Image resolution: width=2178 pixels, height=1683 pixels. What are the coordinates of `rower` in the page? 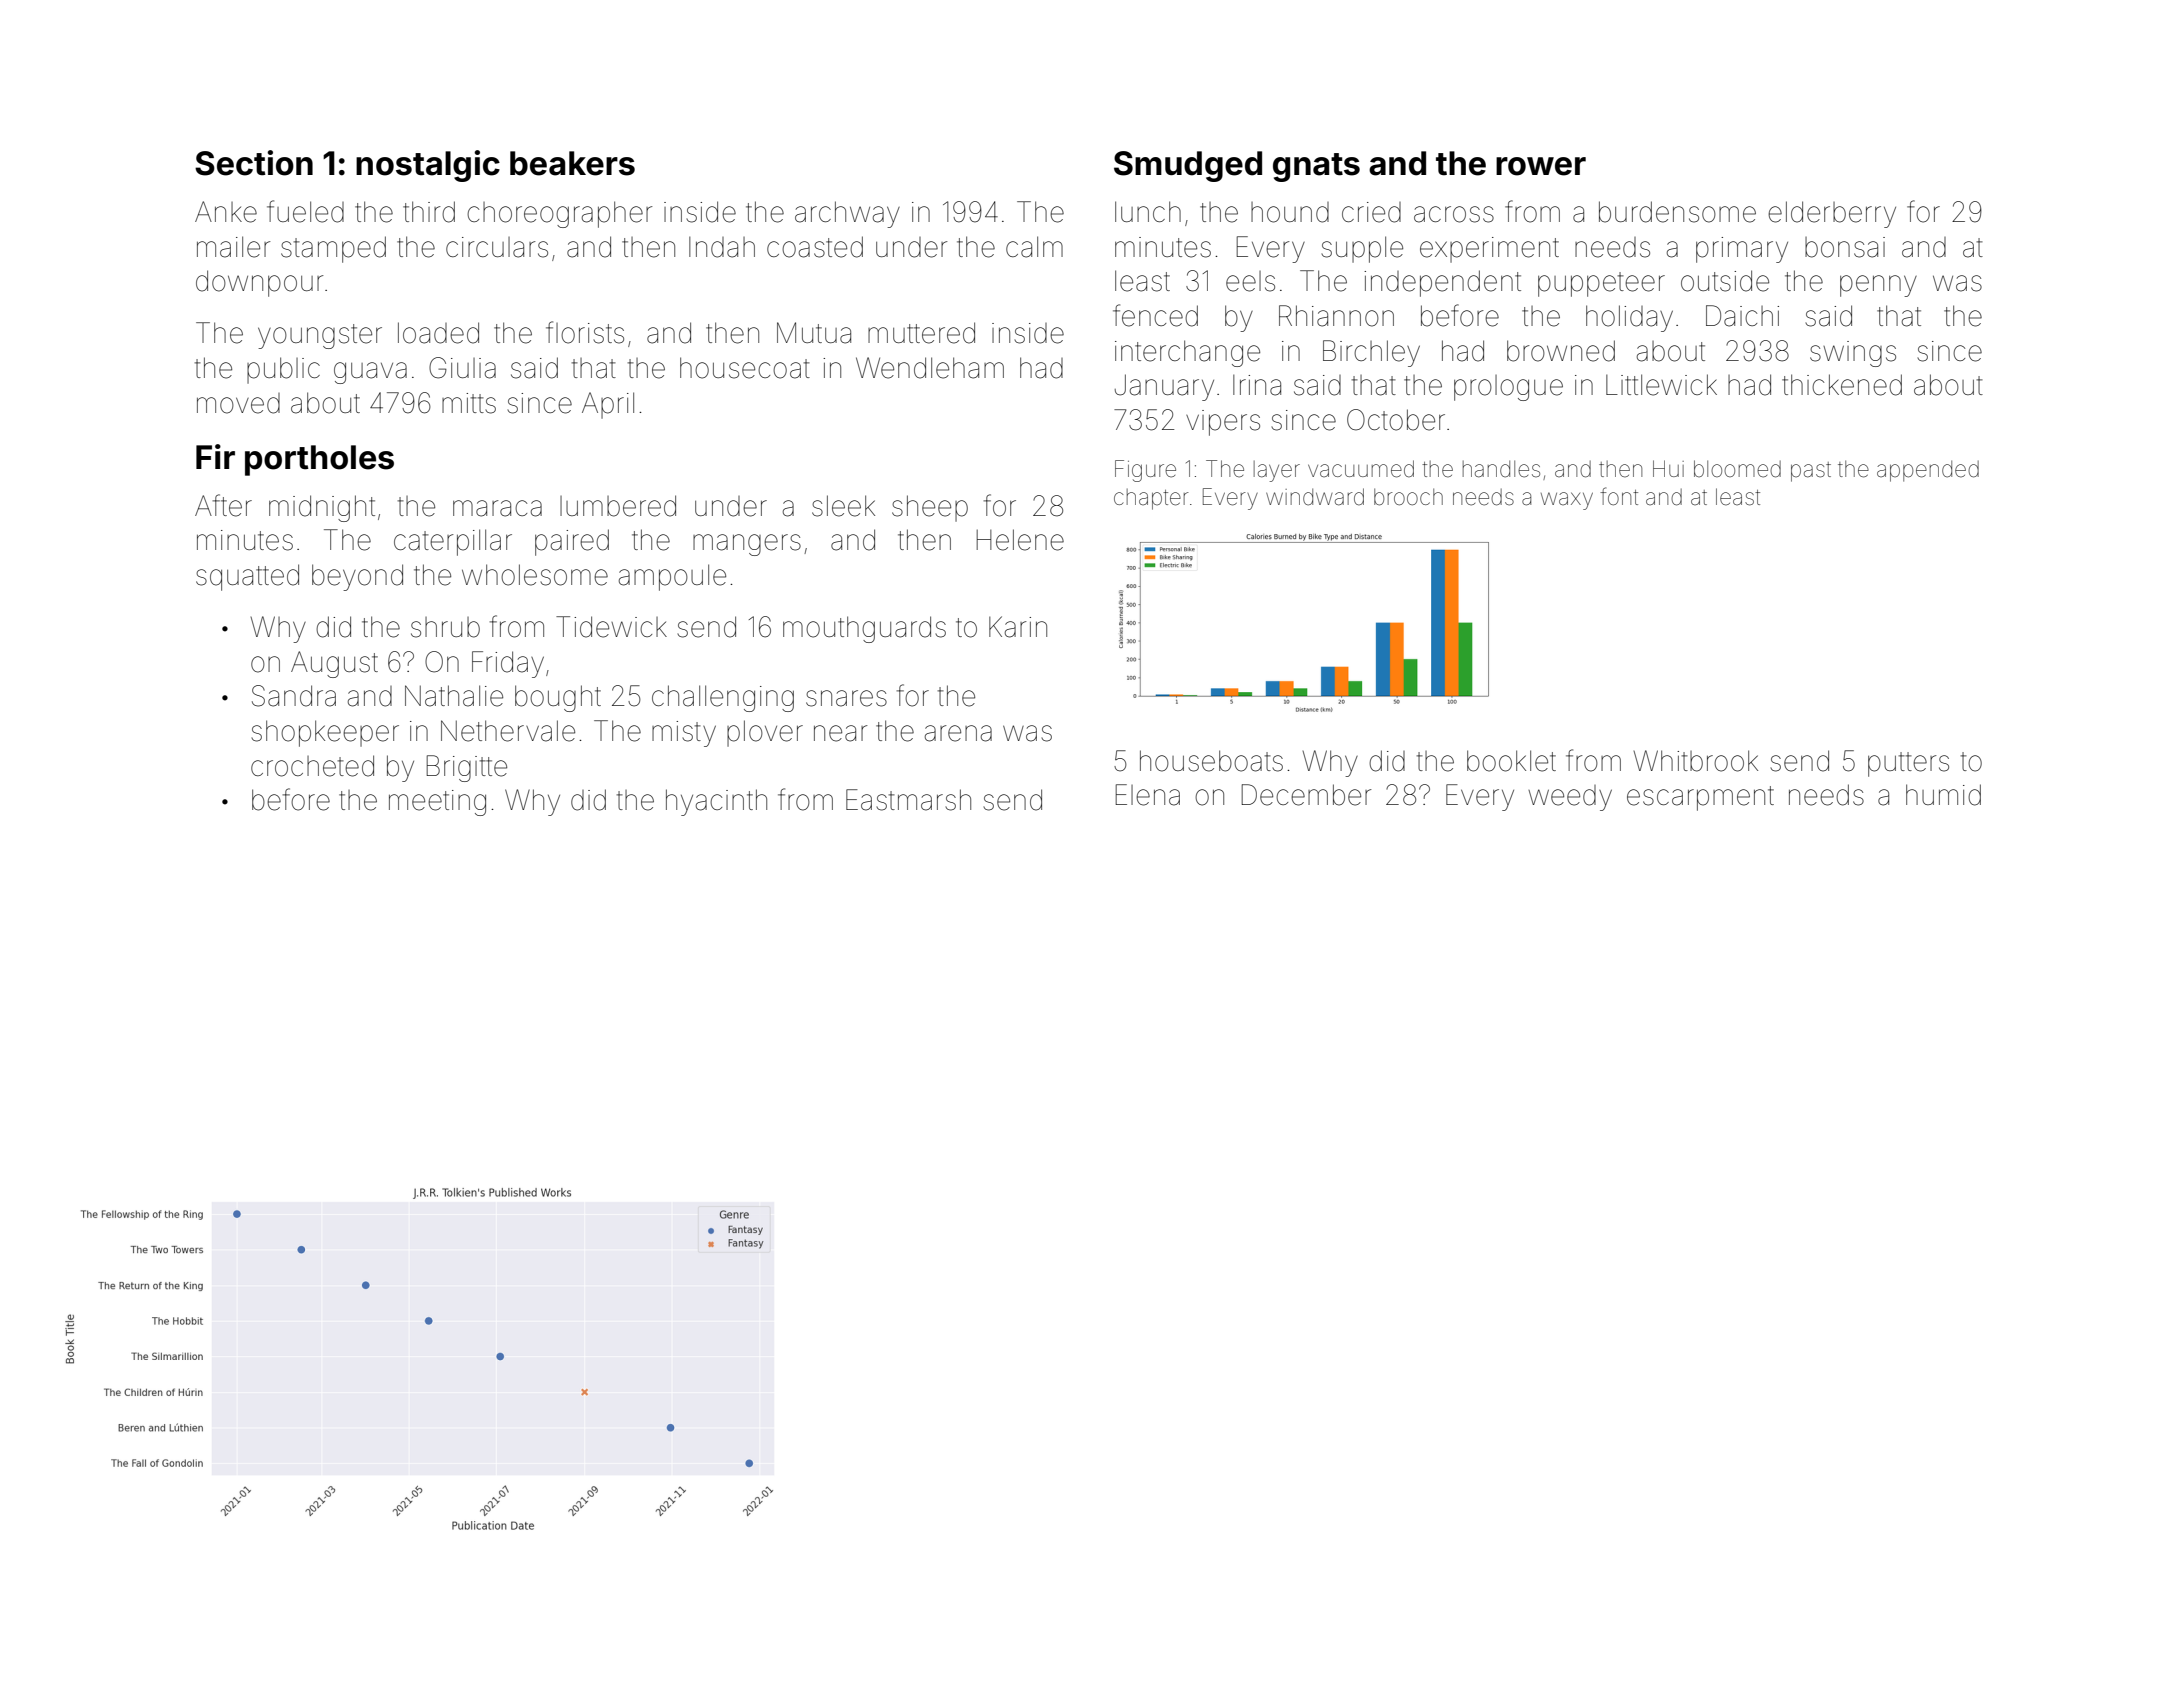 It's located at (1541, 166).
